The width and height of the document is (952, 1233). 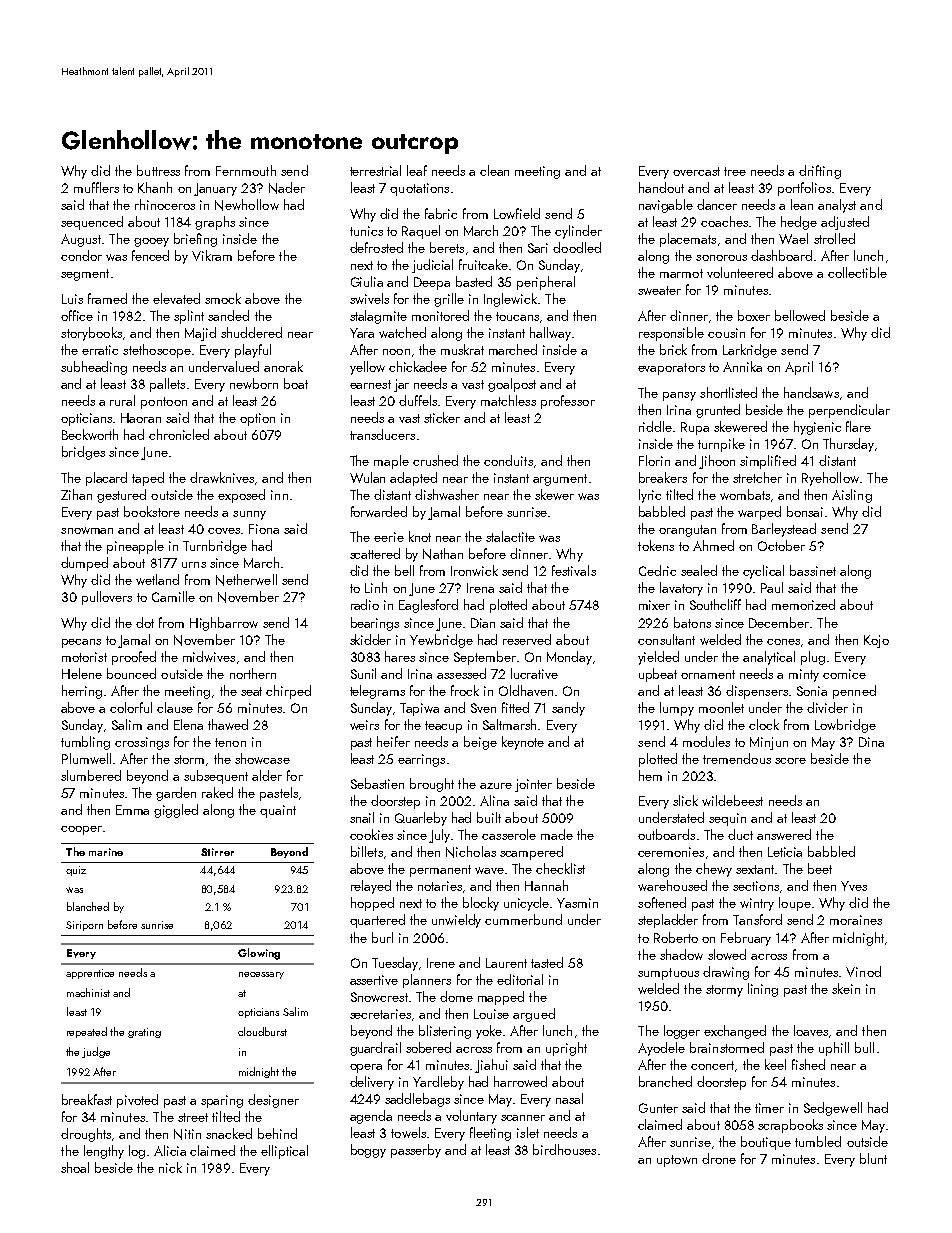 I want to click on designer, so click(x=273, y=1101).
